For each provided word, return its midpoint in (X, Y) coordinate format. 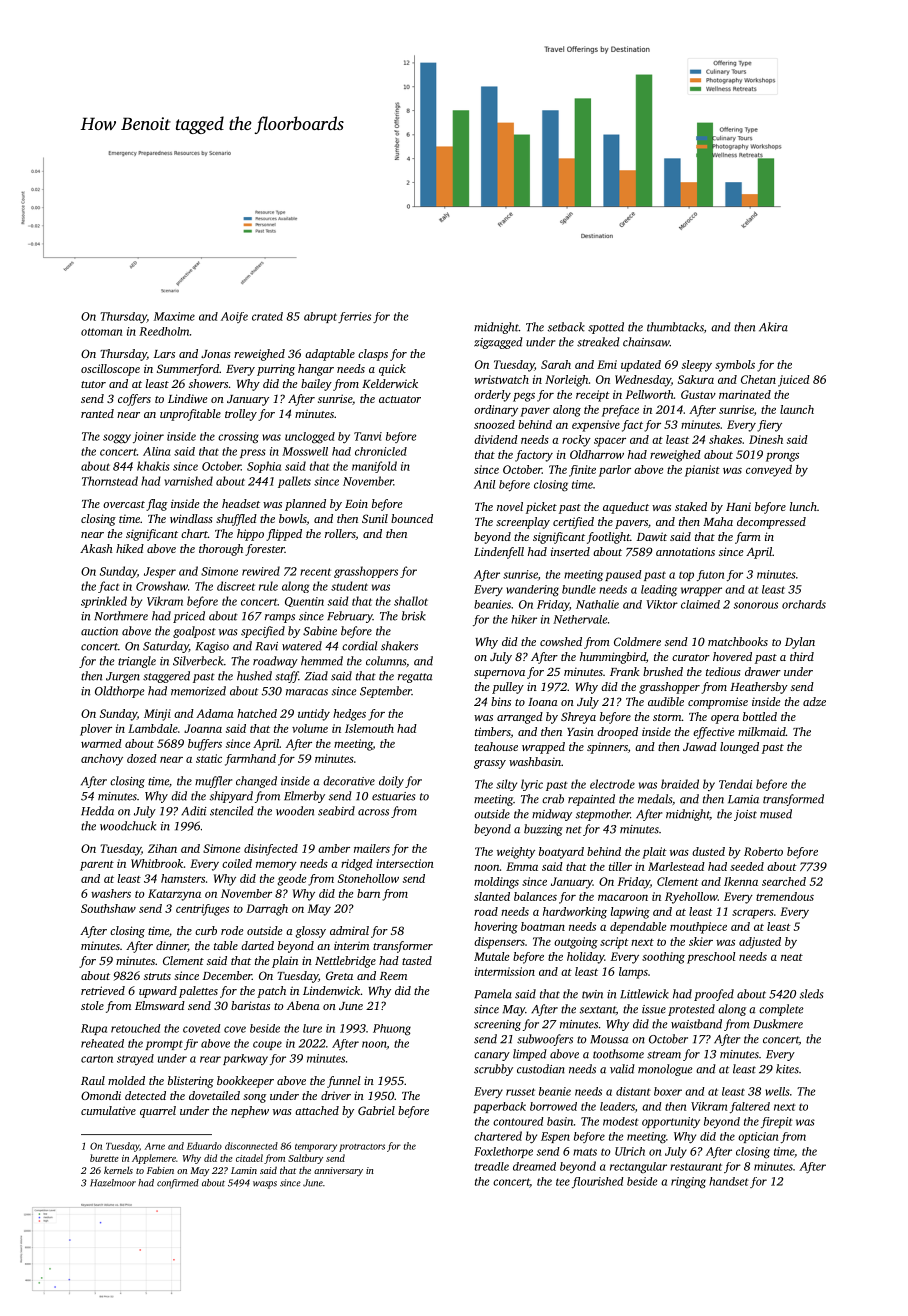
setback (566, 327)
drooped (617, 733)
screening (497, 1025)
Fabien (160, 1170)
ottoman (101, 332)
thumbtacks (675, 327)
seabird (336, 811)
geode (291, 880)
